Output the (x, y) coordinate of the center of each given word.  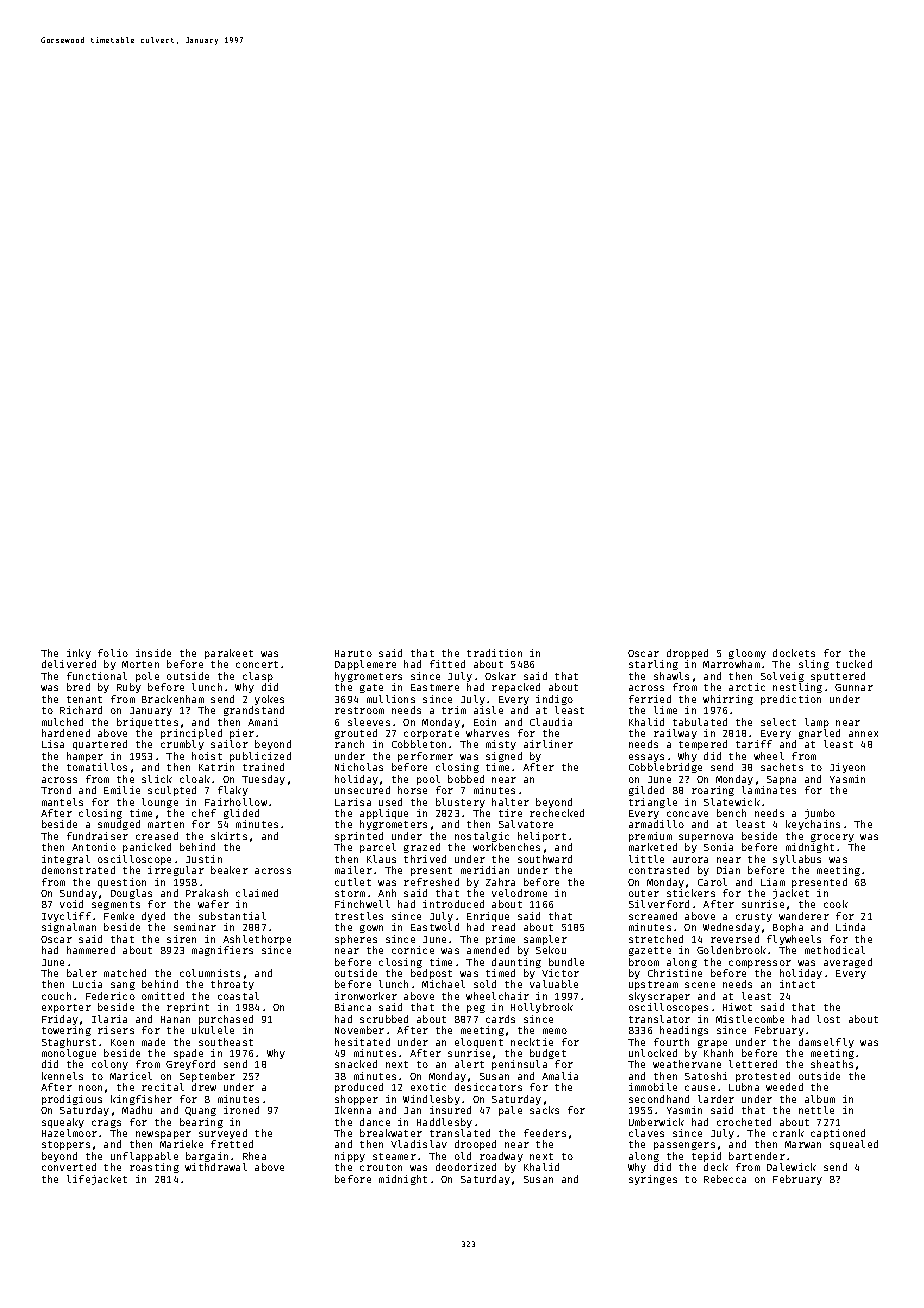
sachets (782, 767)
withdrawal (216, 1167)
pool (428, 780)
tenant (84, 699)
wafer (213, 904)
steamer (394, 1156)
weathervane (687, 1064)
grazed (422, 848)
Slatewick (732, 802)
